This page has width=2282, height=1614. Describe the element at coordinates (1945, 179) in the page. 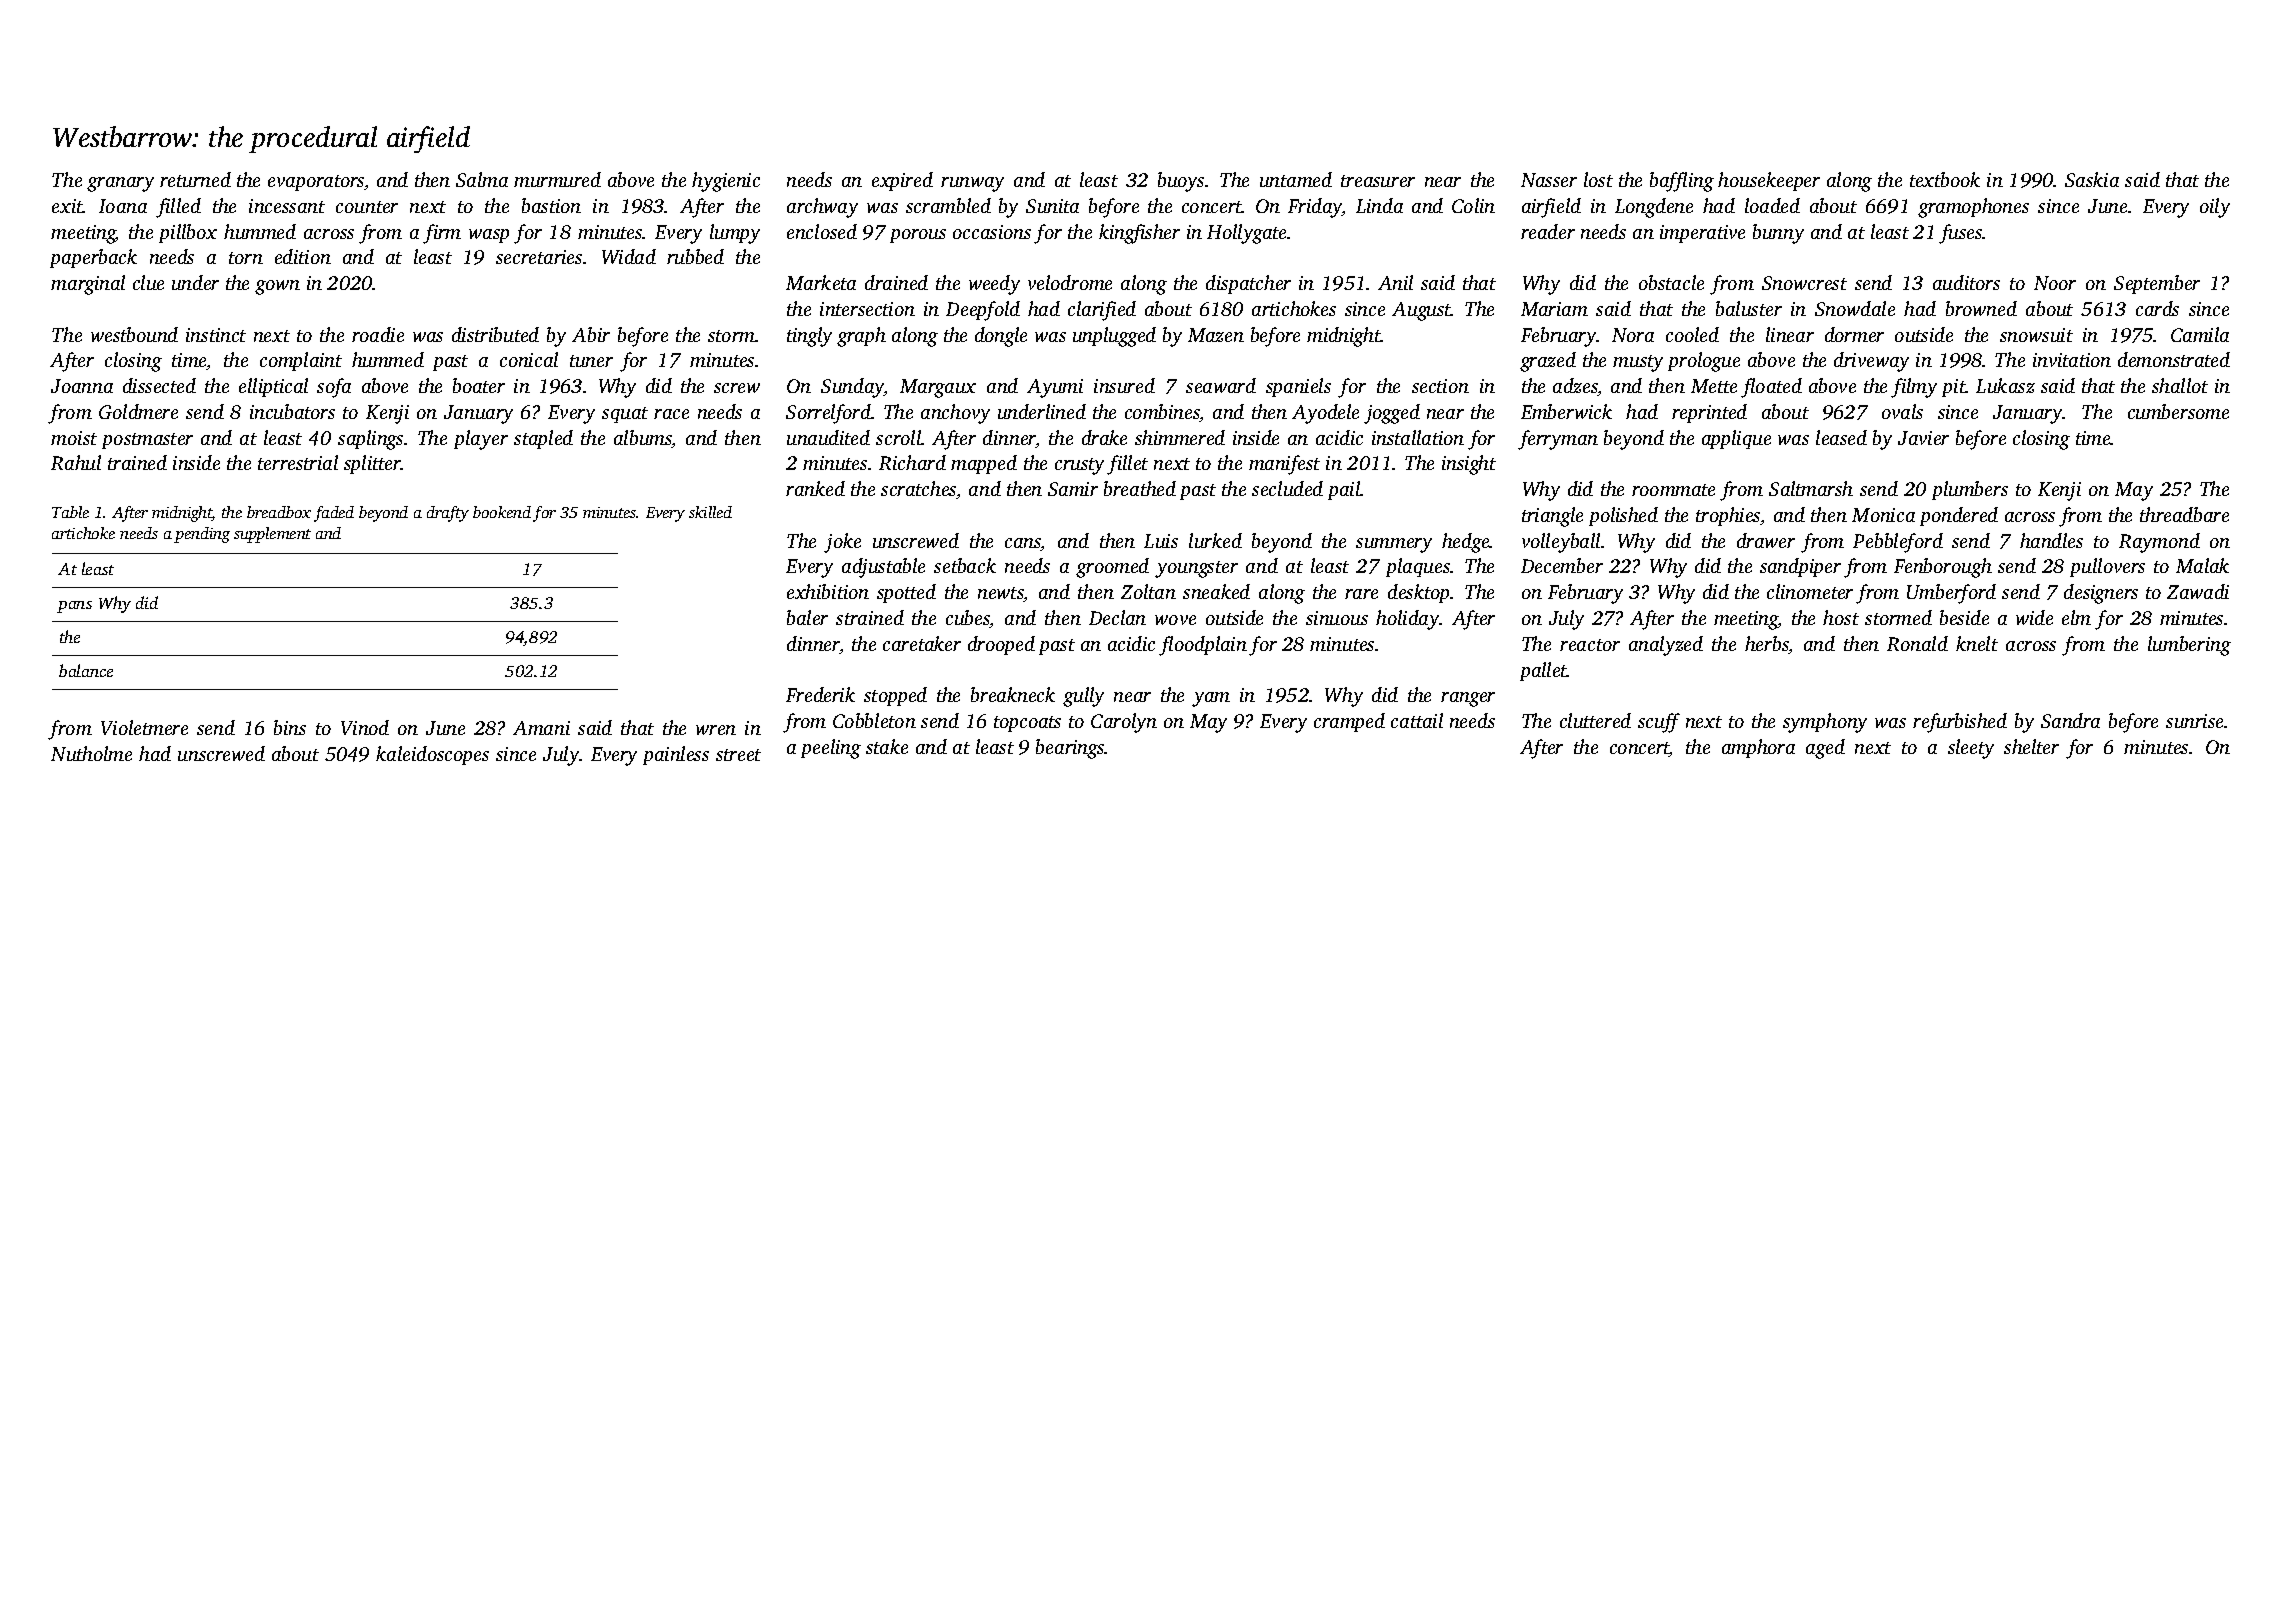

I see `textbook` at that location.
